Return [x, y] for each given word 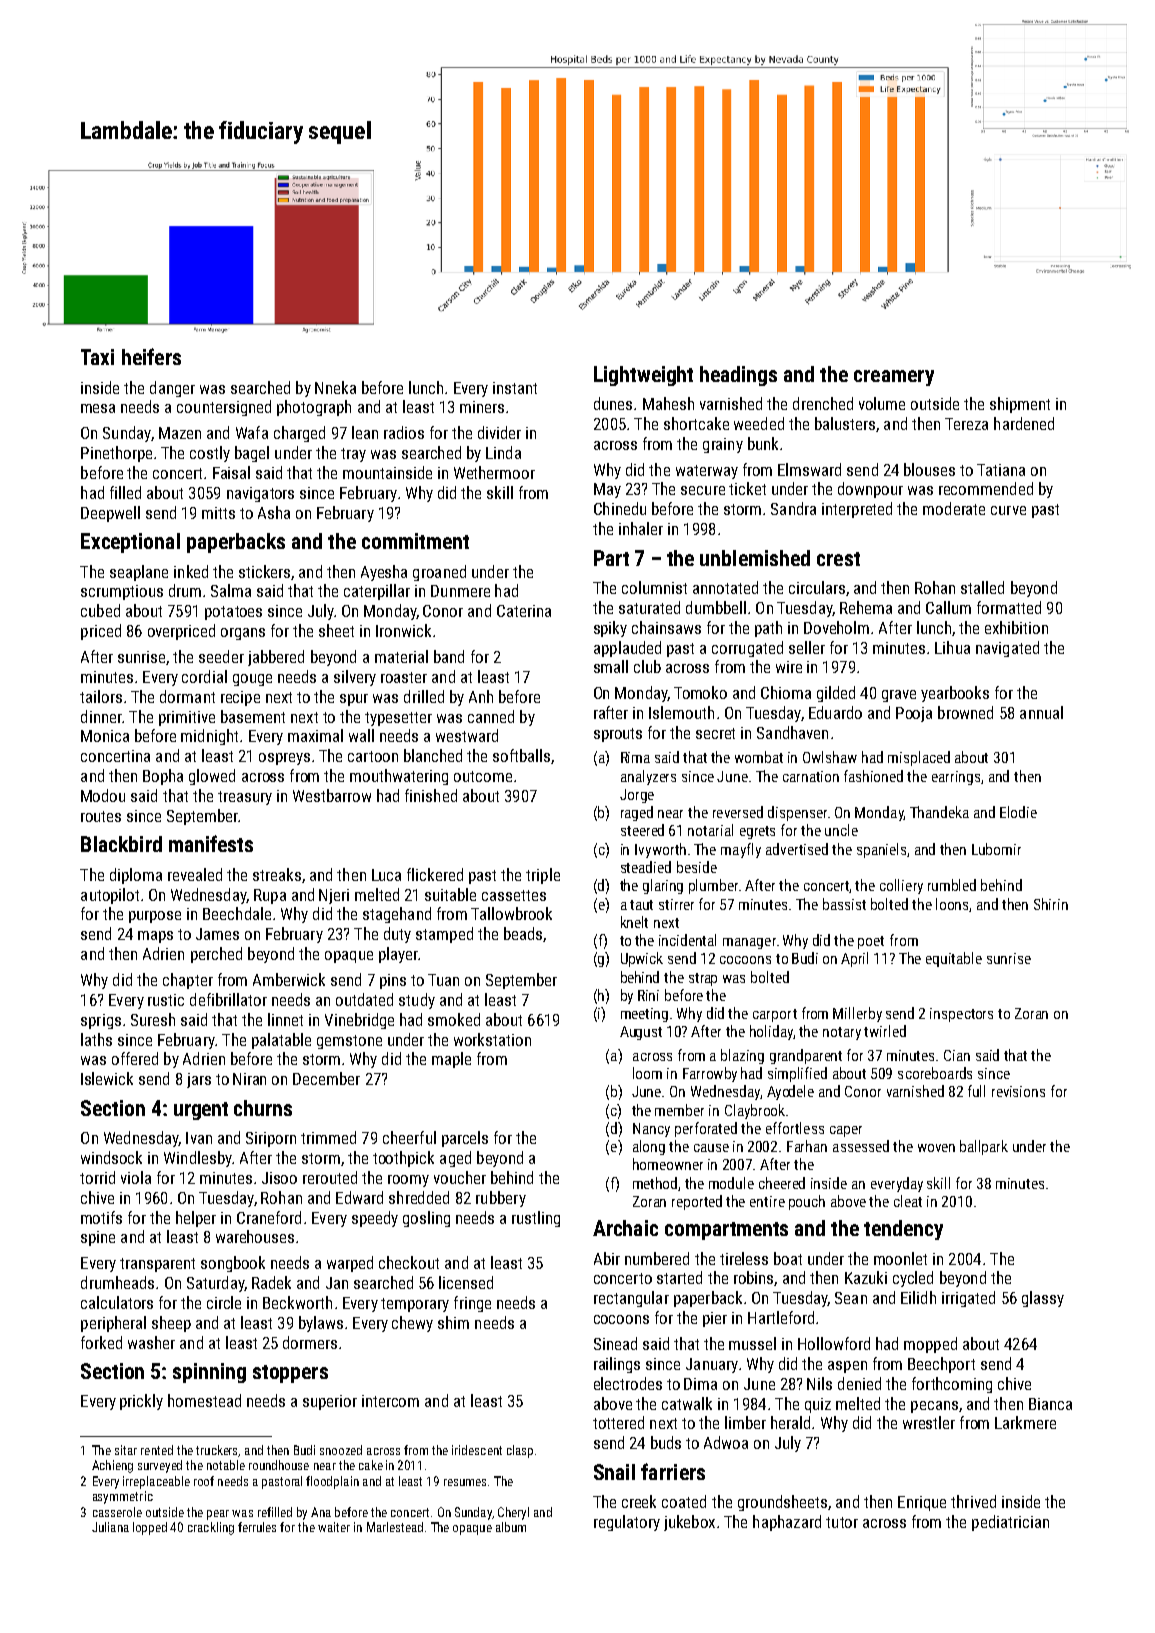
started [679, 1277]
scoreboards [935, 1073]
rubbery [501, 1199]
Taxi [97, 357]
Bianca [1050, 1404]
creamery [894, 378]
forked [101, 1342]
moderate [954, 508]
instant [515, 388]
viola [136, 1177]
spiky [610, 629]
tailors [101, 696]
